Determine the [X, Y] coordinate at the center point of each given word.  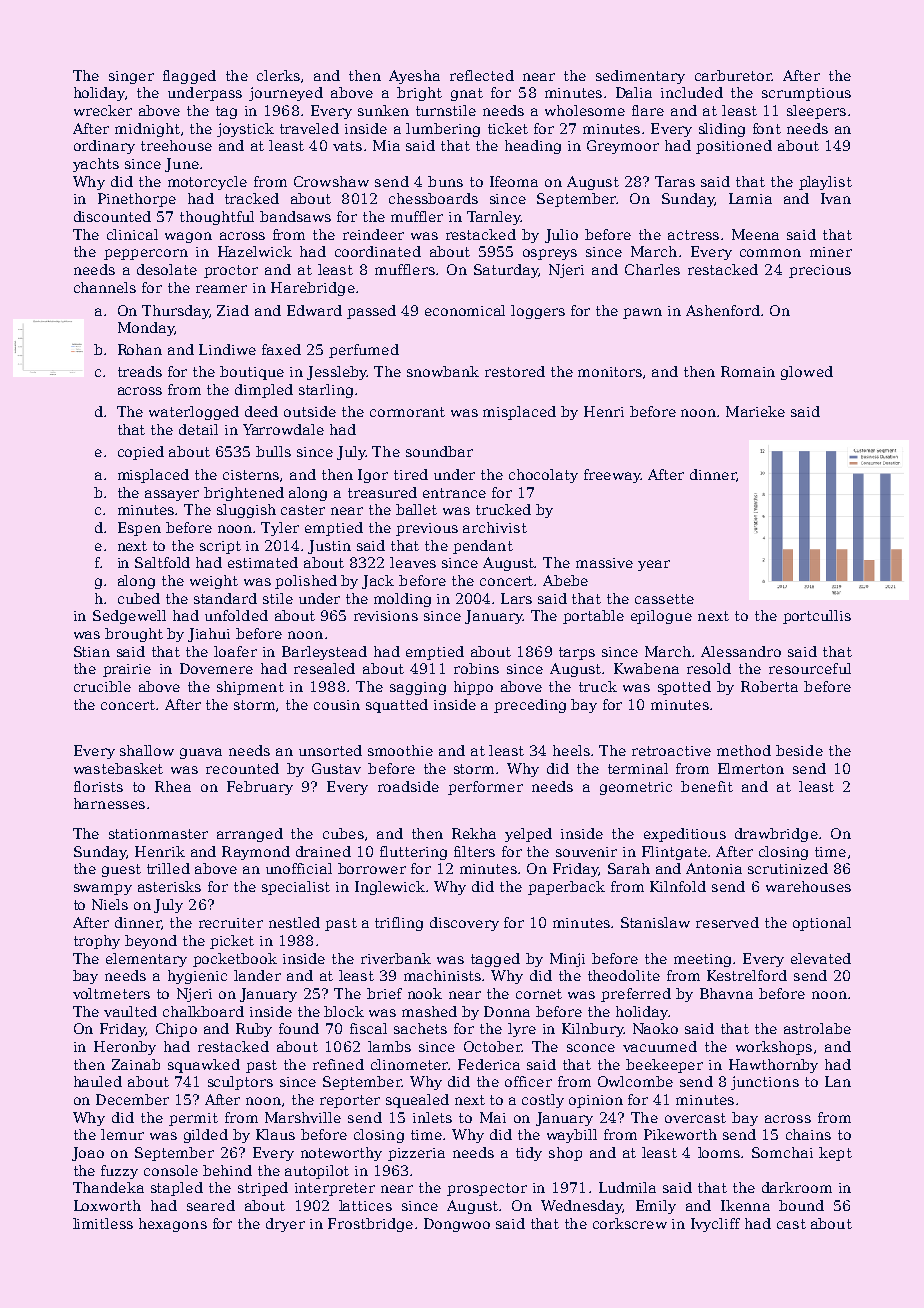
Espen [139, 529]
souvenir [586, 852]
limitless [103, 1223]
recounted [242, 768]
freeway [612, 476]
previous [427, 529]
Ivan [836, 198]
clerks [278, 75]
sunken [383, 110]
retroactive [671, 751]
